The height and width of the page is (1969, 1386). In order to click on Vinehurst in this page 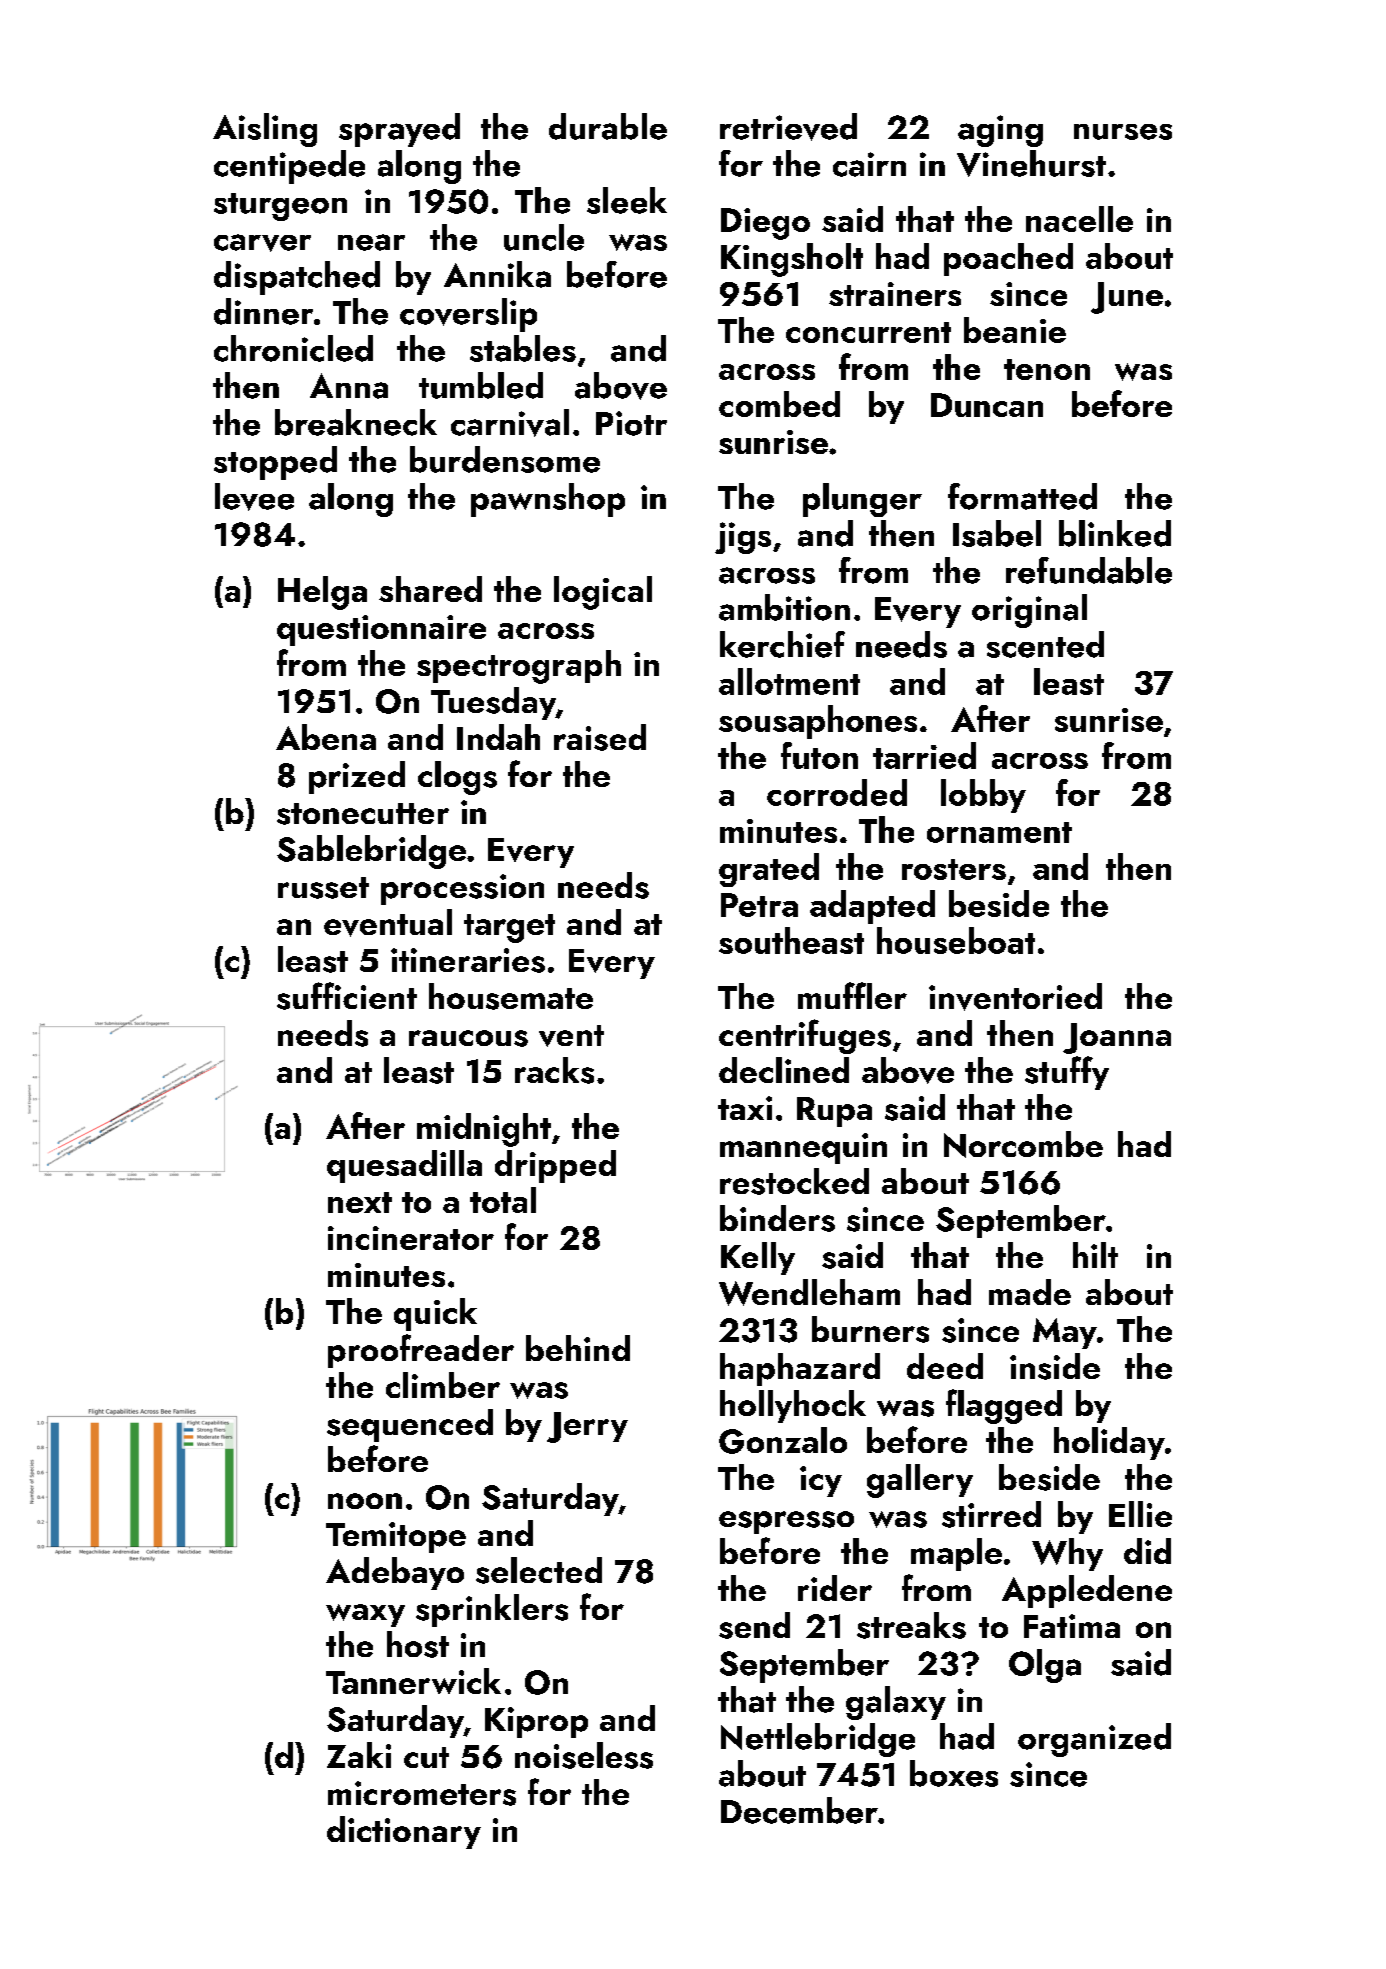, I will do `click(1031, 163)`.
